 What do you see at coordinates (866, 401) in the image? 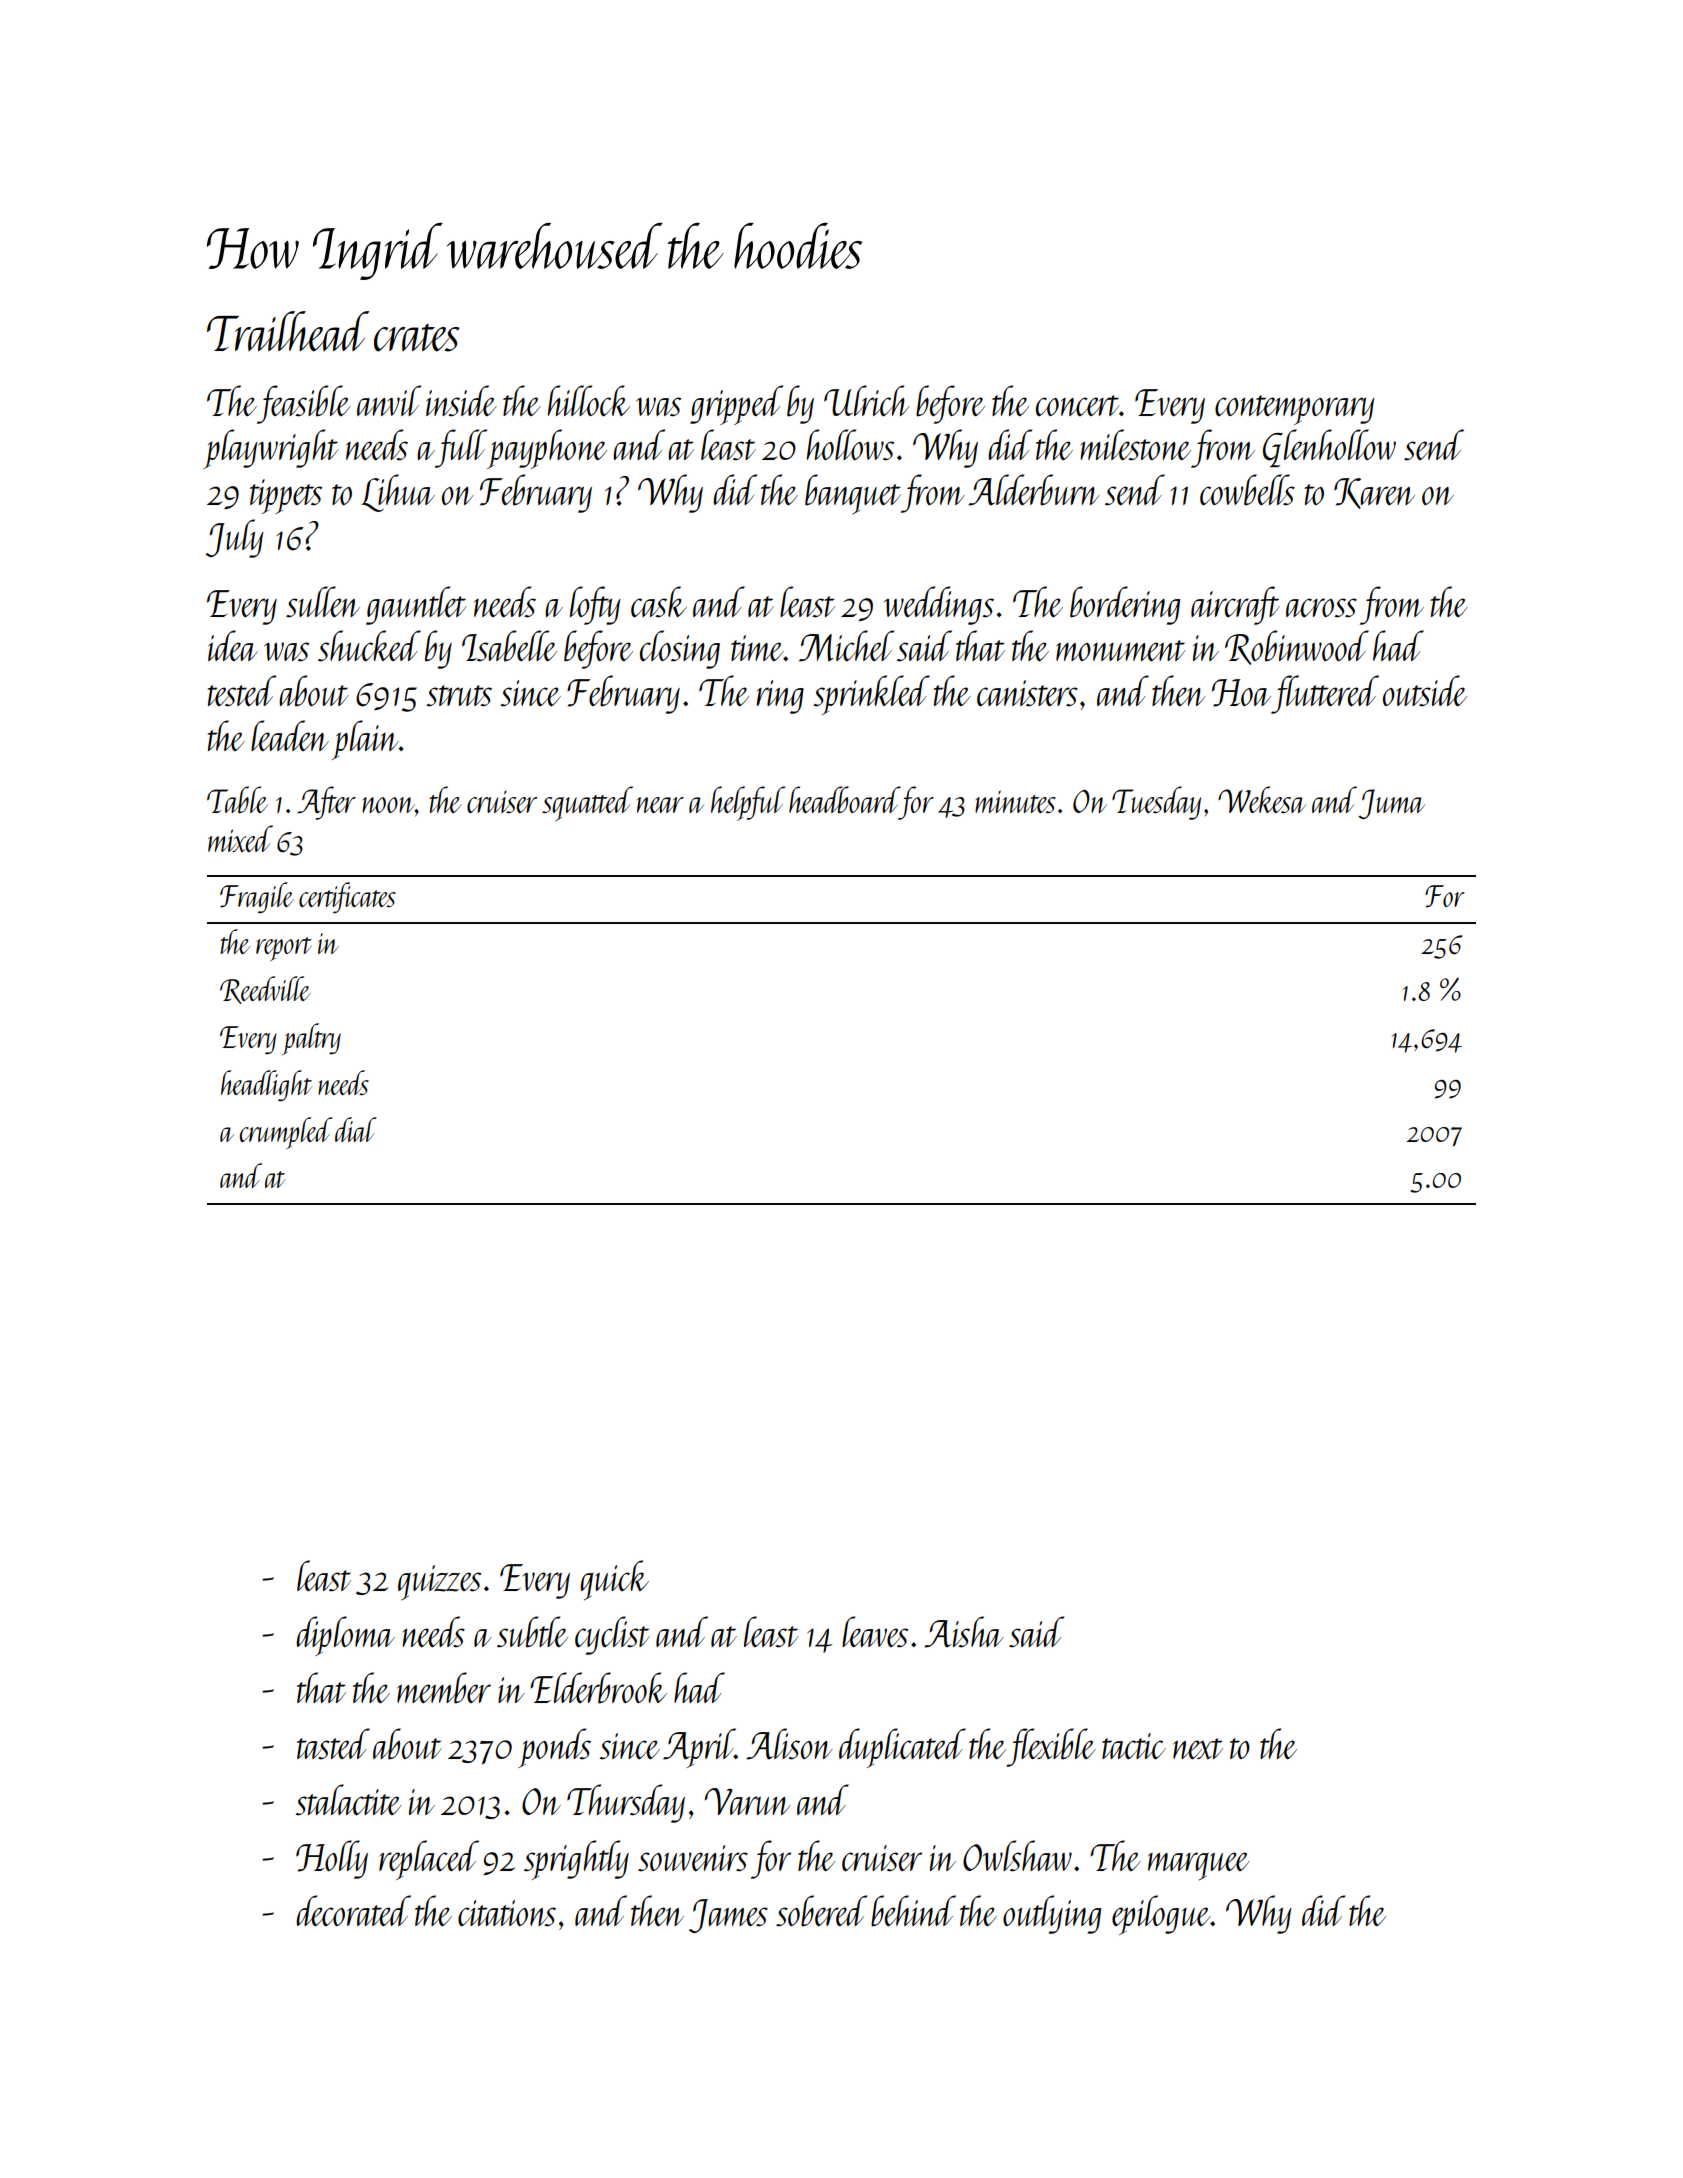
I see `Ulrich` at bounding box center [866, 401].
